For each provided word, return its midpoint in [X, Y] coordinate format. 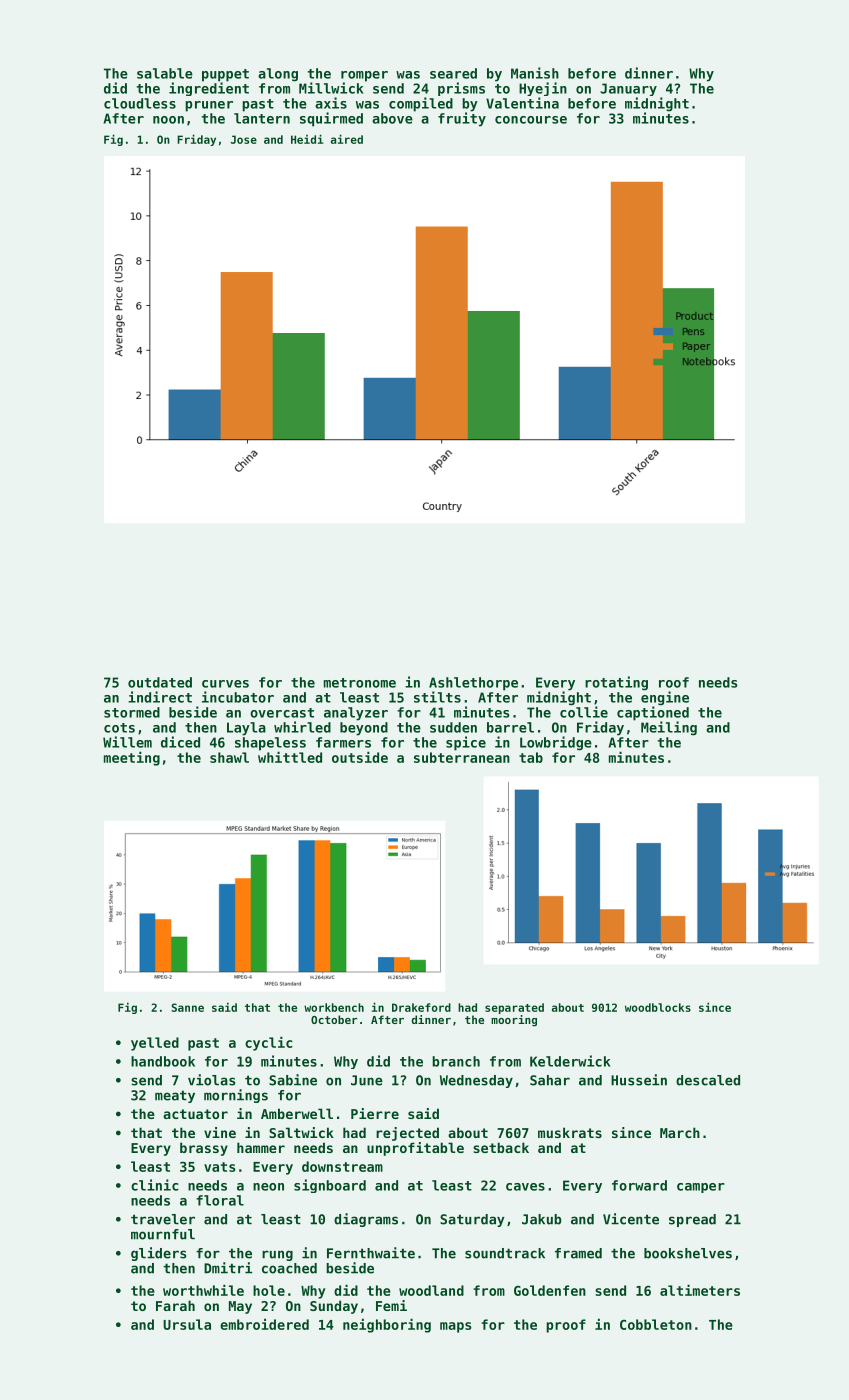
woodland [431, 1290]
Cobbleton [656, 1324]
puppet [225, 75]
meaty [175, 1096]
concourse [531, 120]
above [392, 118]
